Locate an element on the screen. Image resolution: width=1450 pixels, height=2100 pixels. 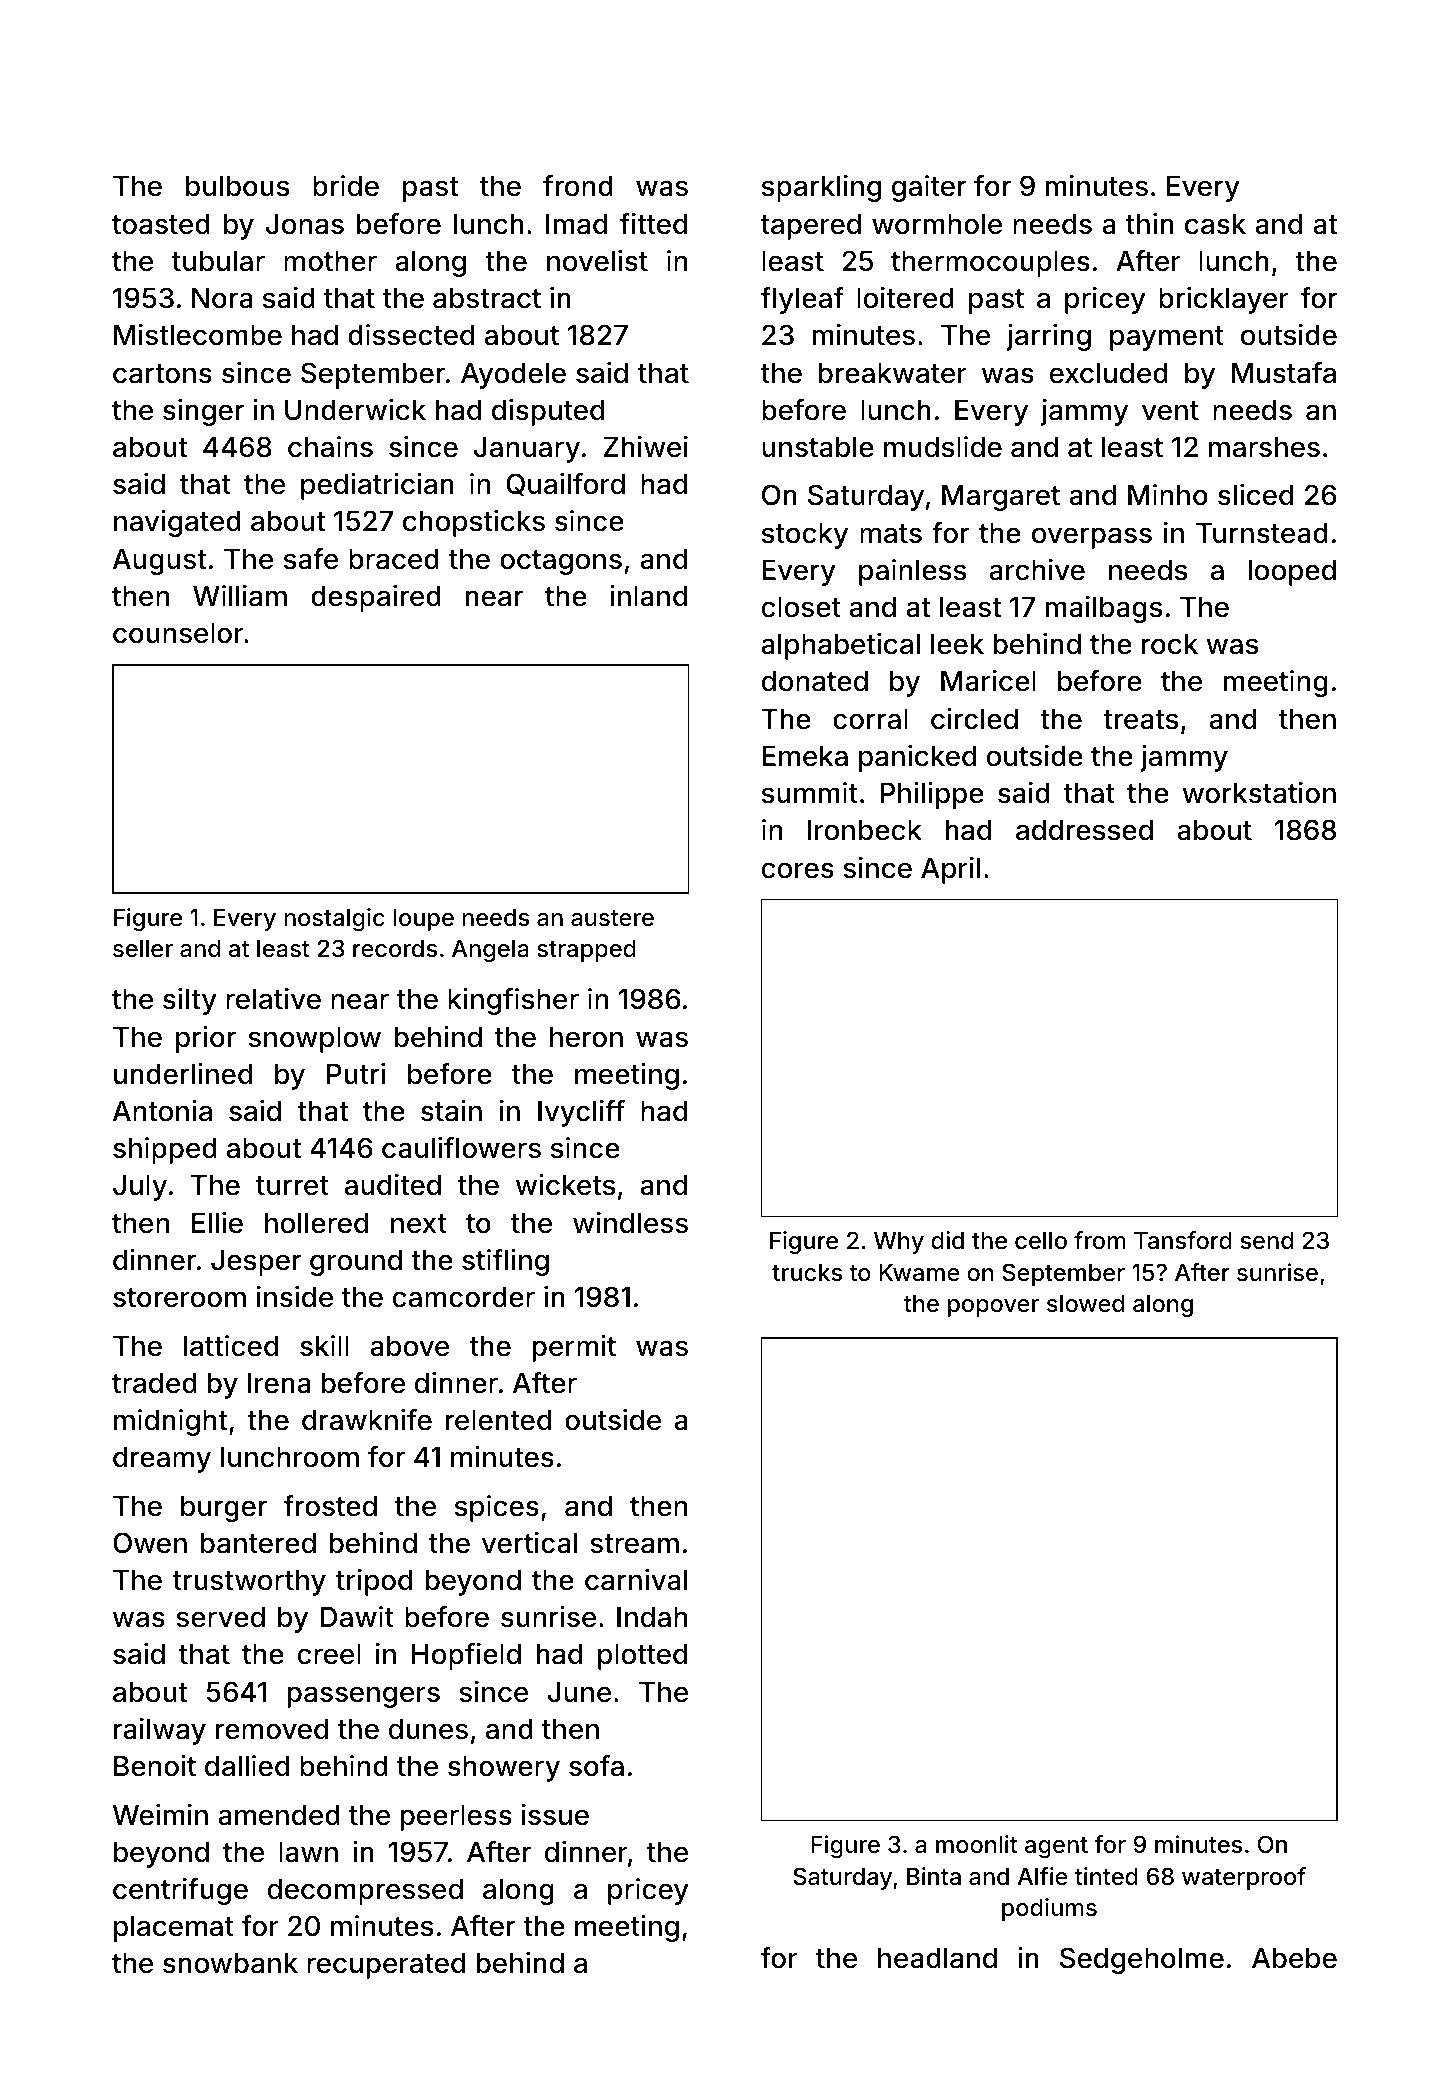
latticed is located at coordinates (231, 1346).
